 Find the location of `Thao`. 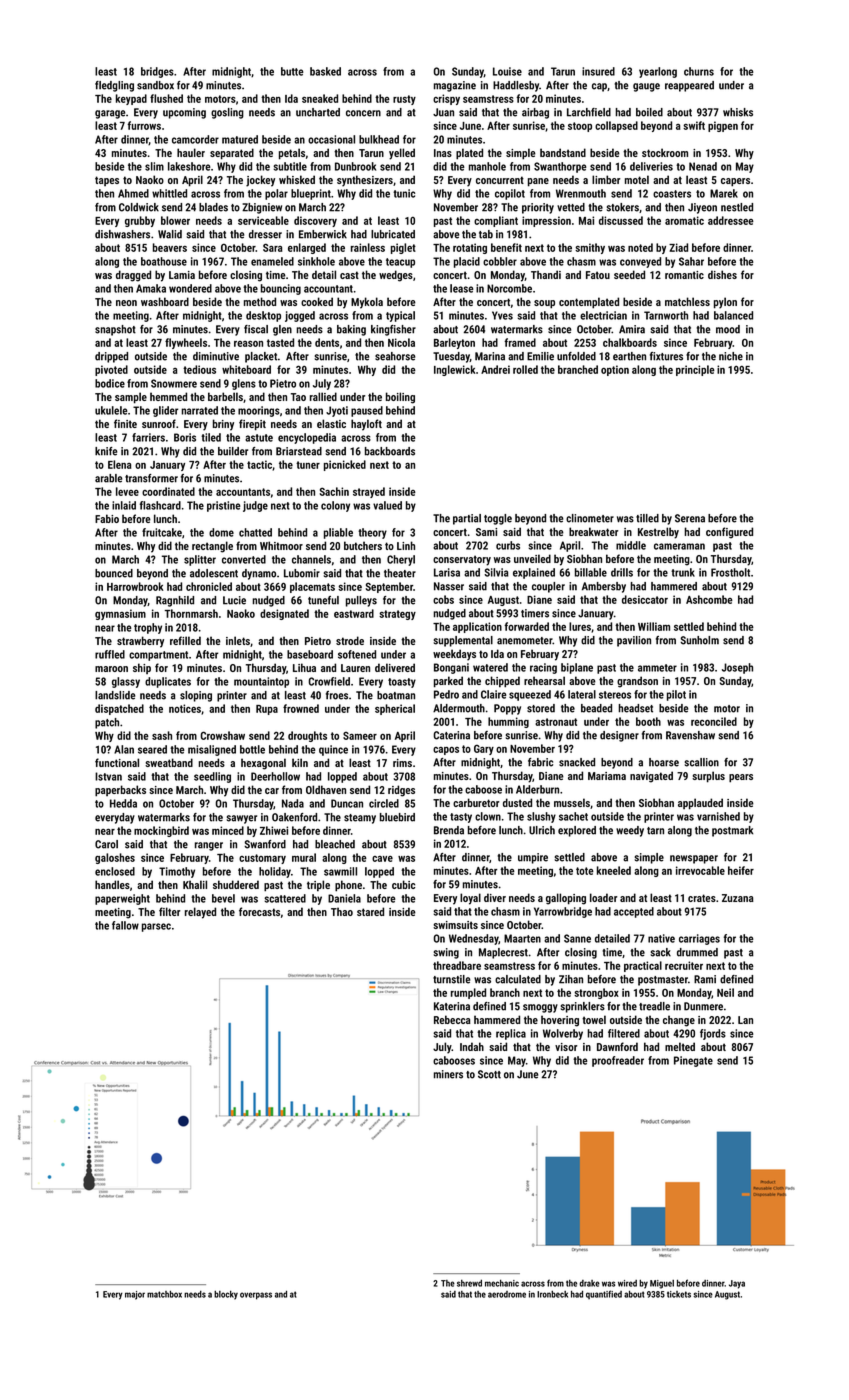

Thao is located at coordinates (342, 911).
